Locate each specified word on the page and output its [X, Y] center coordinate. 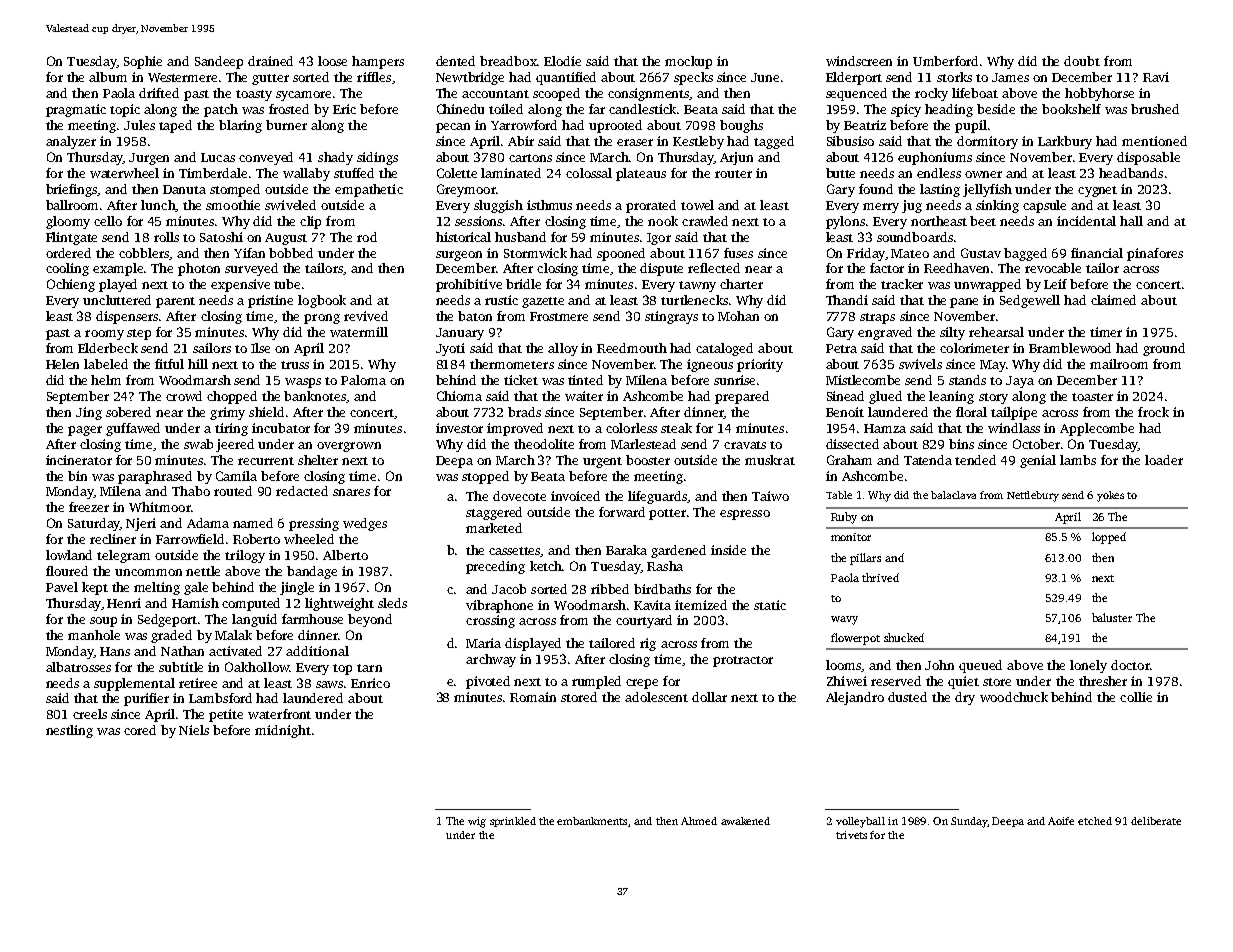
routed [233, 491]
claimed [1113, 300]
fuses [738, 253]
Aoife [1061, 821]
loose [332, 61]
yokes [1110, 496]
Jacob [509, 589]
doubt [1082, 61]
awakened [745, 821]
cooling [67, 269]
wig [477, 822]
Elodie [562, 61]
